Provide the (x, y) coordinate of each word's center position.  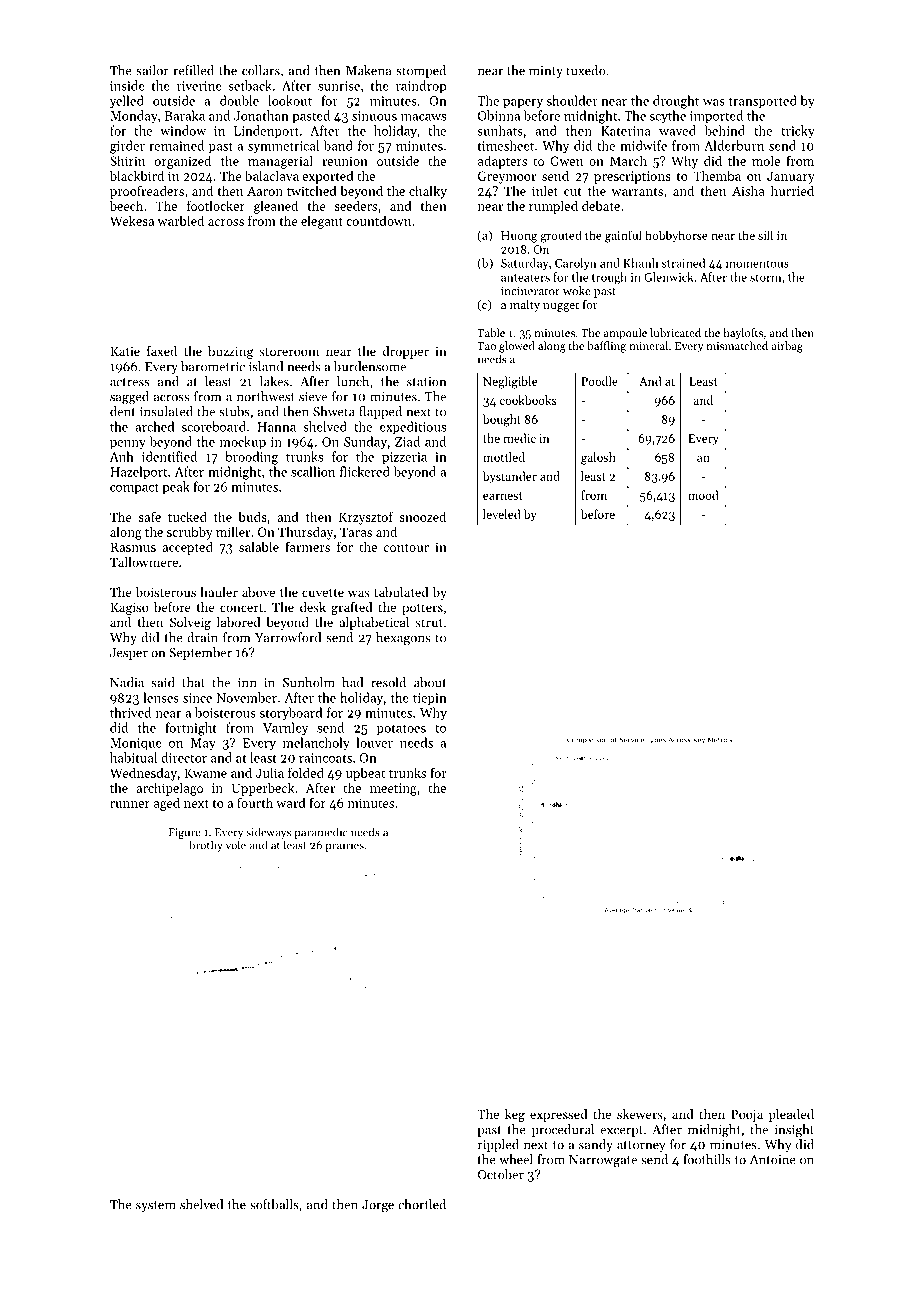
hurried (792, 190)
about (430, 682)
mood (703, 495)
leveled (502, 514)
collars (261, 70)
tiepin (430, 699)
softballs (274, 1204)
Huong (519, 237)
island (266, 366)
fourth (255, 802)
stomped (421, 71)
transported (763, 101)
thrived (130, 712)
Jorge (378, 1206)
